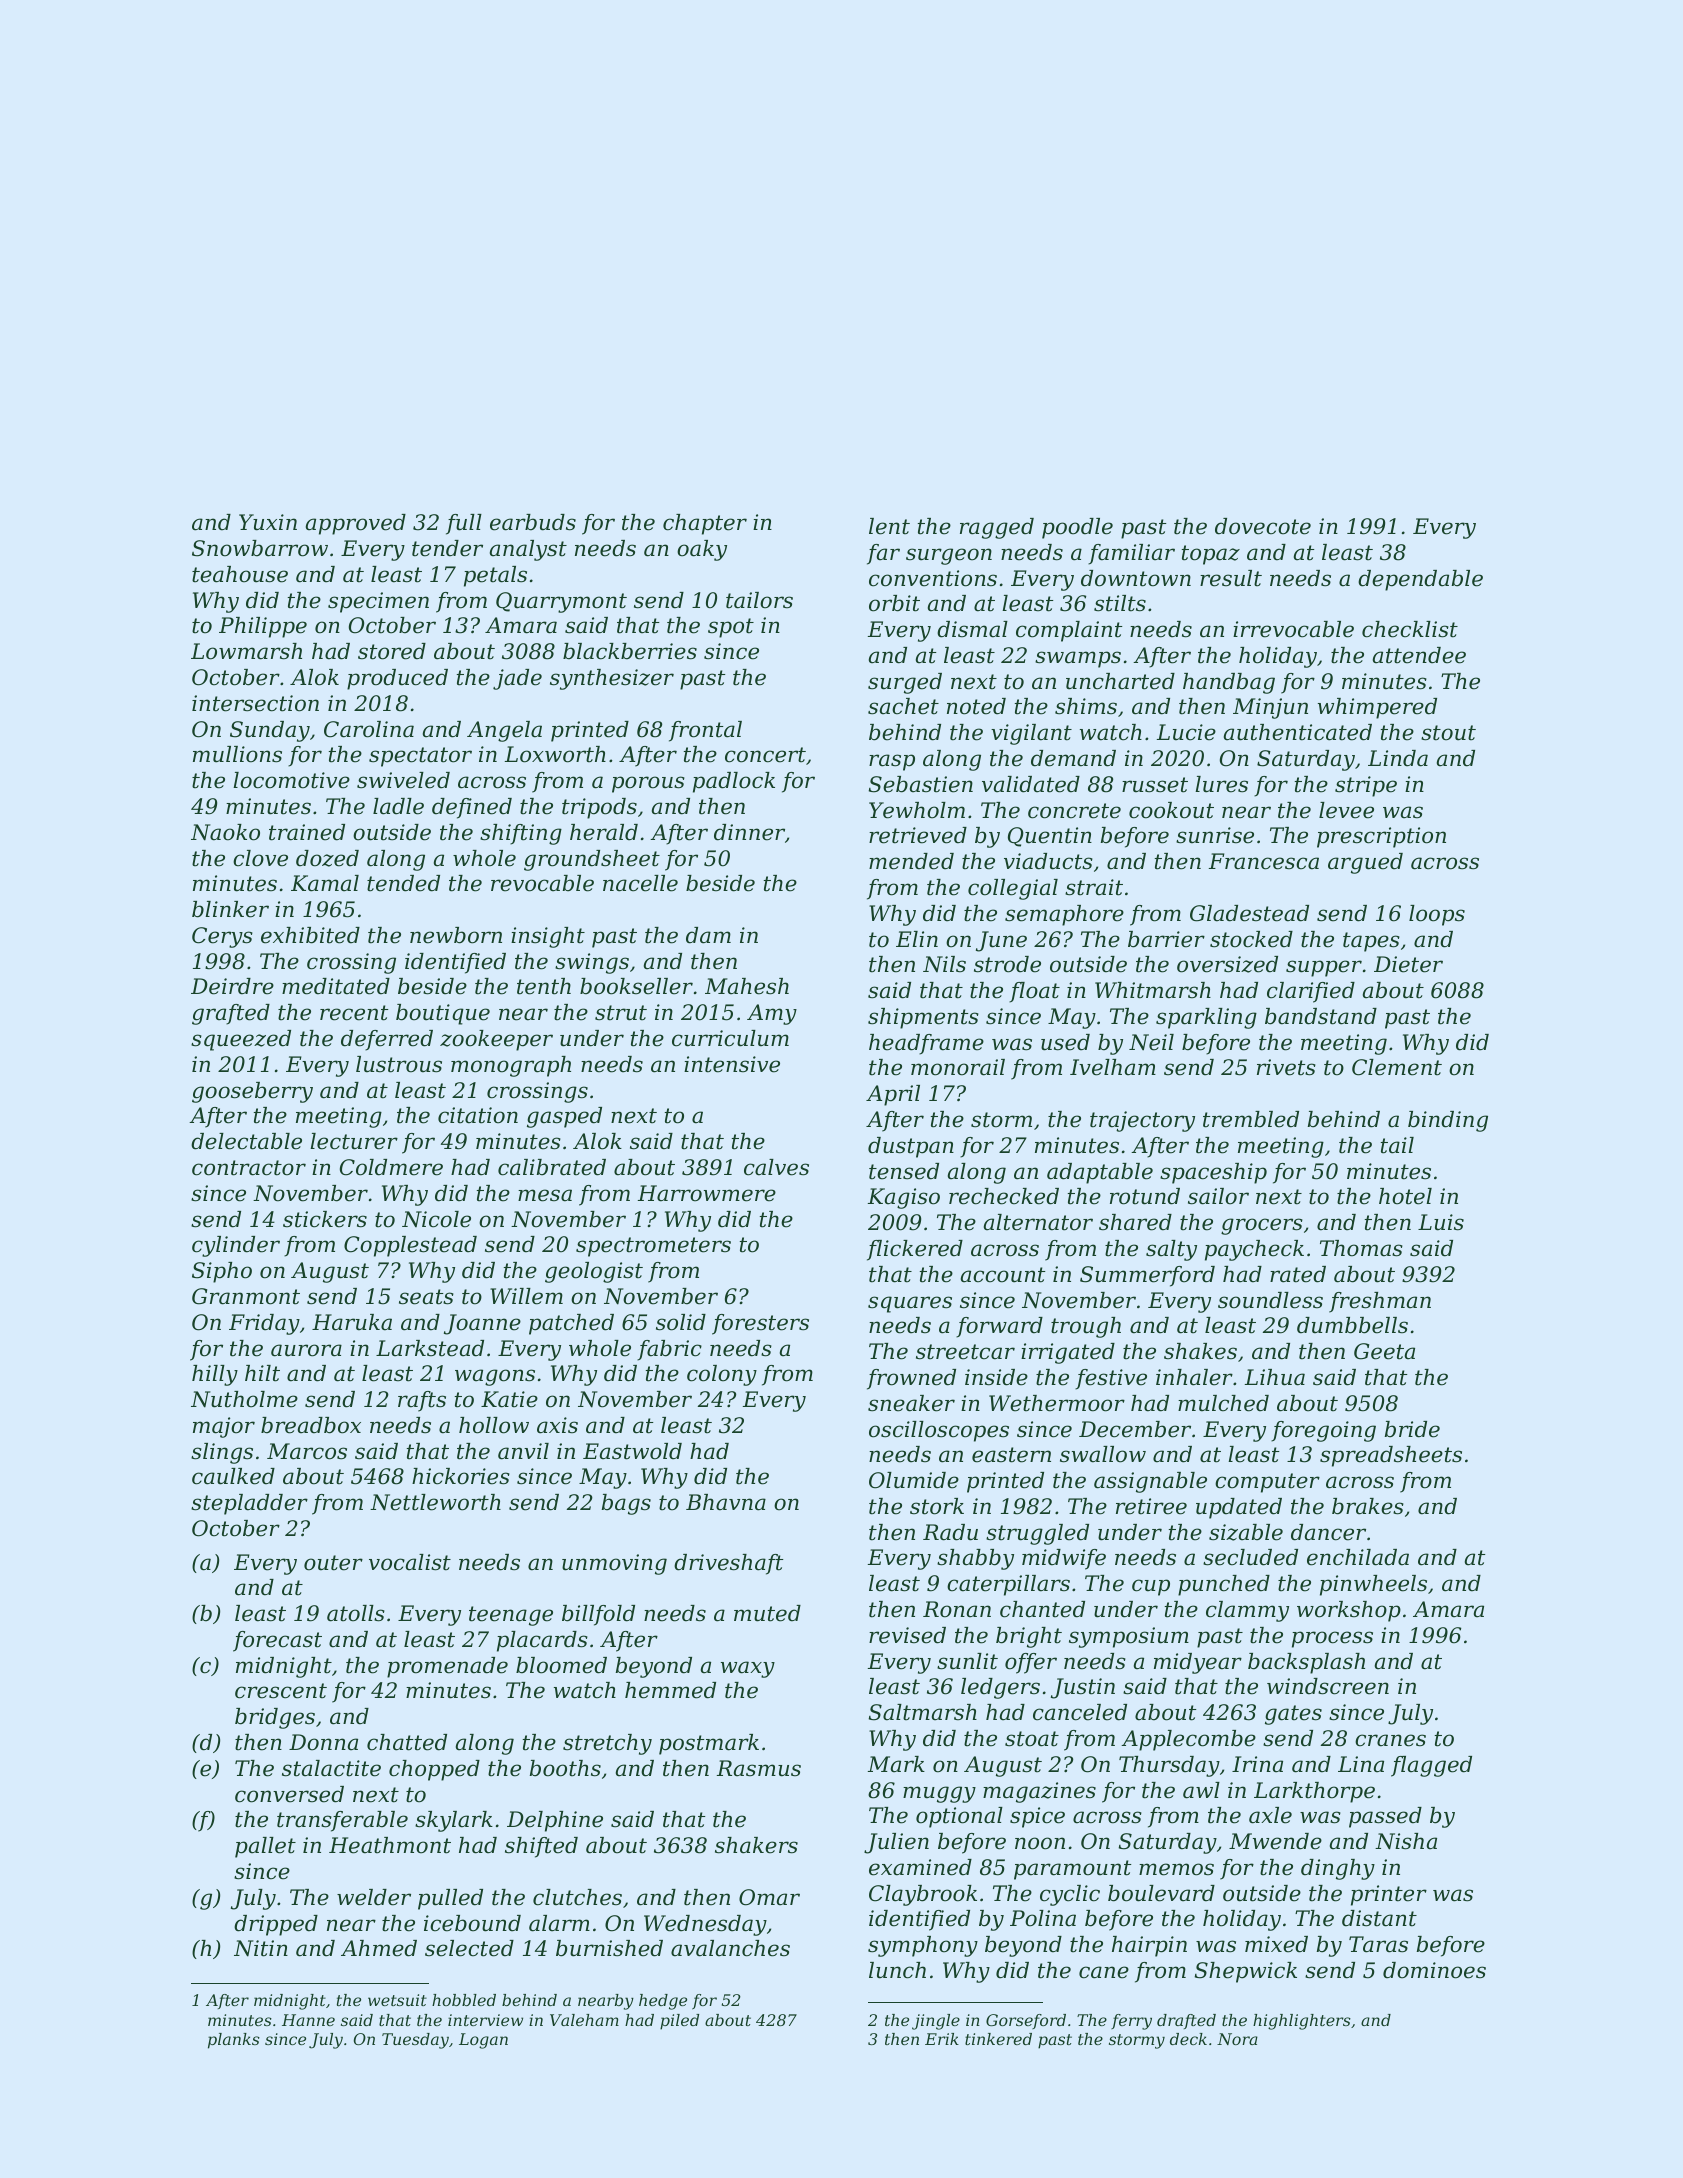  Describe the element at coordinates (268, 522) in the image. I see `Yuxin` at that location.
